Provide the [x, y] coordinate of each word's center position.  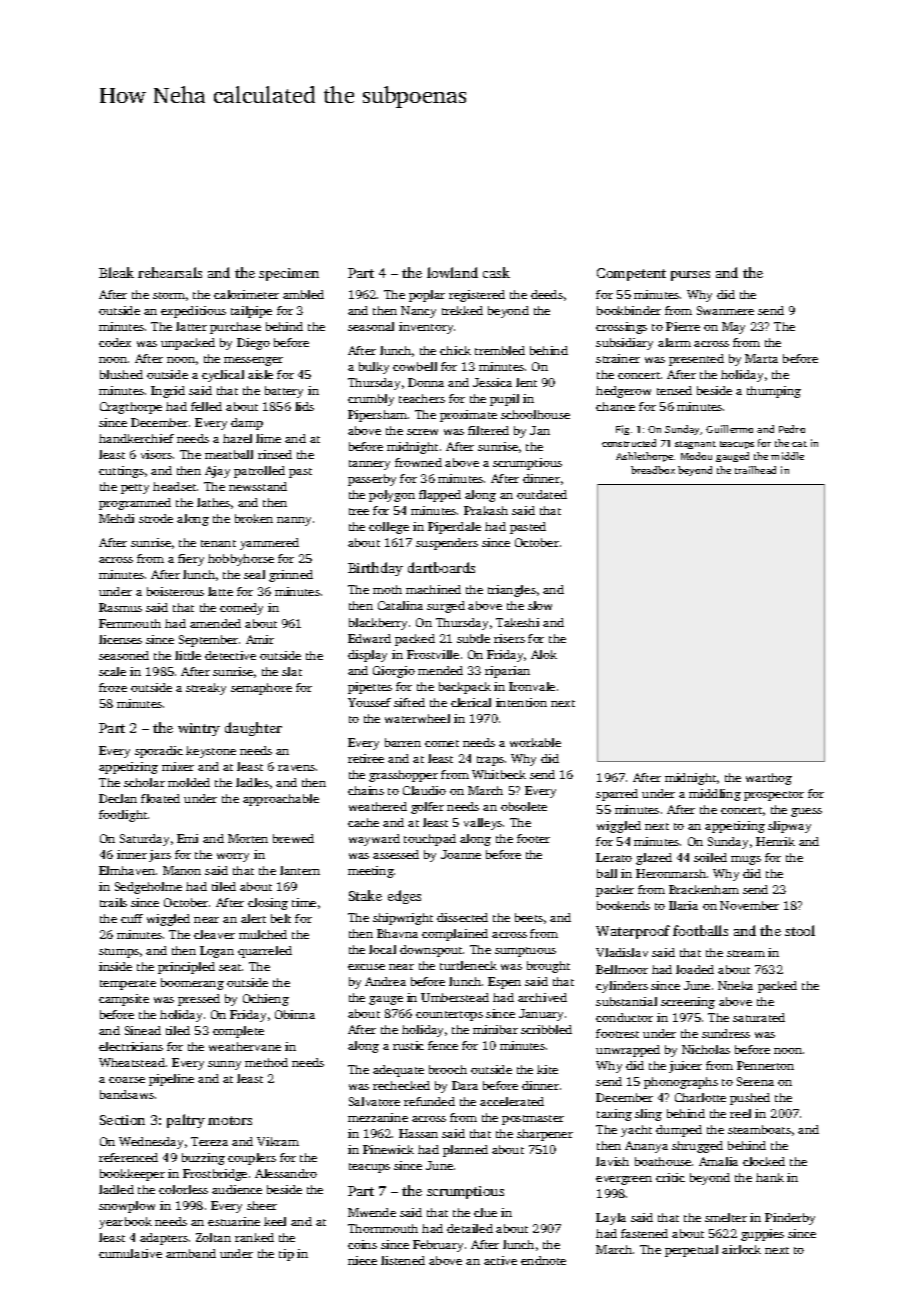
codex [115, 342]
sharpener [545, 1135]
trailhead [755, 470]
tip [286, 1255]
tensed [674, 390]
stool [800, 930]
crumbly [371, 400]
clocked [764, 1161]
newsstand [258, 486]
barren [403, 742]
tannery [369, 465]
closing [268, 904]
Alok [544, 654]
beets [529, 917]
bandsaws [127, 1094]
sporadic [159, 752]
